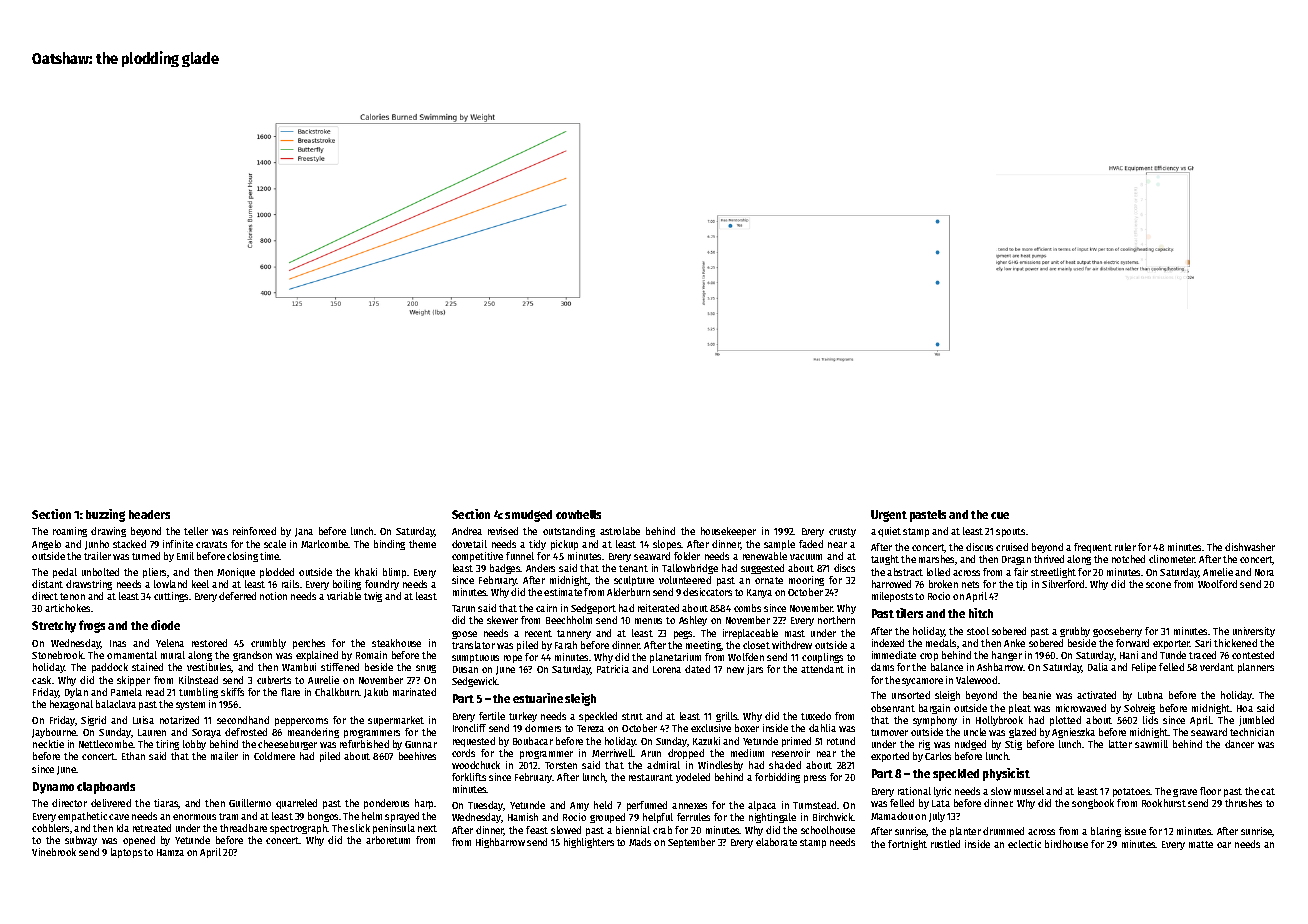 This image has width=1308, height=924. Describe the element at coordinates (772, 818) in the image. I see `nightingale` at that location.
